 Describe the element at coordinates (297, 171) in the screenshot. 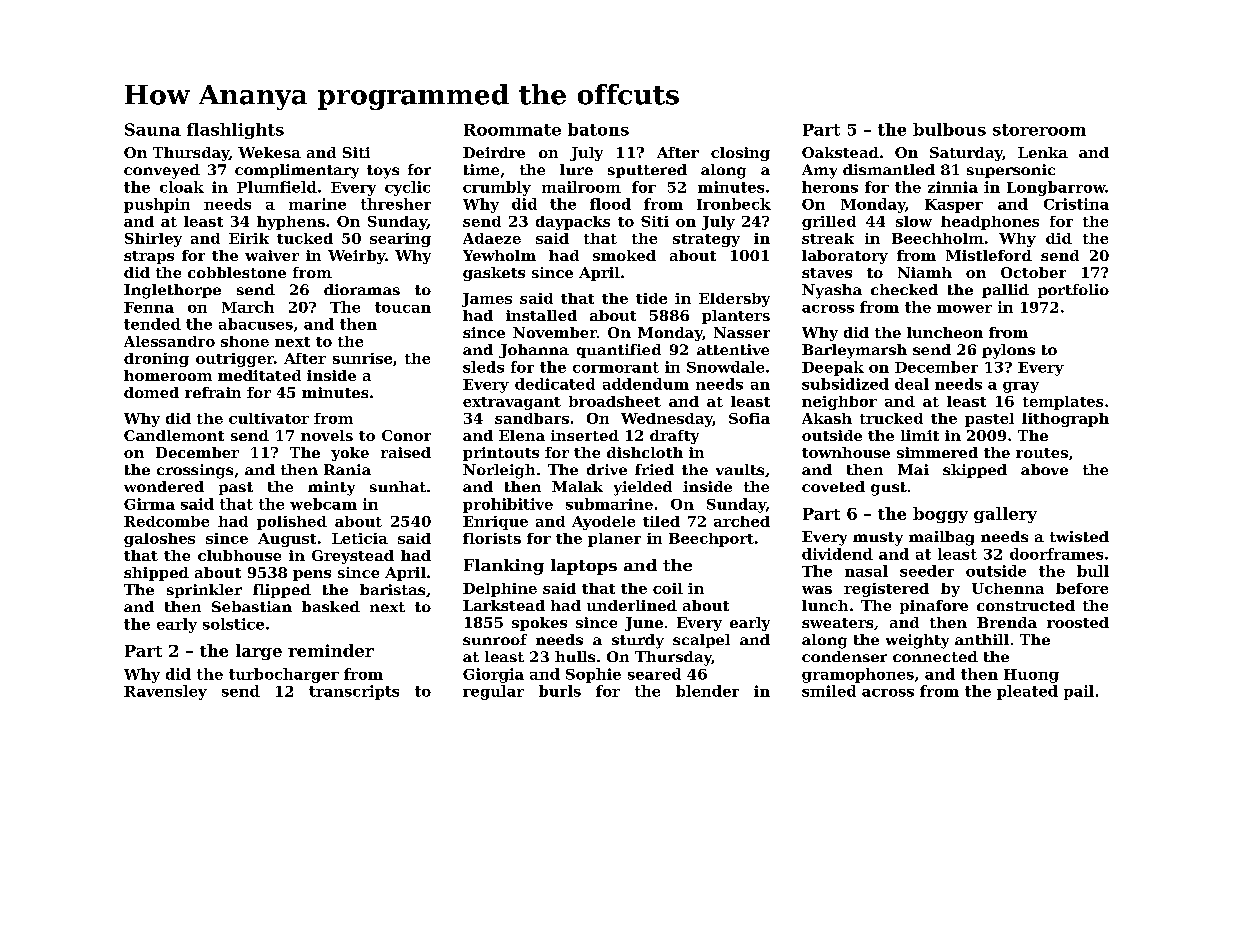

I see `complimentary` at that location.
